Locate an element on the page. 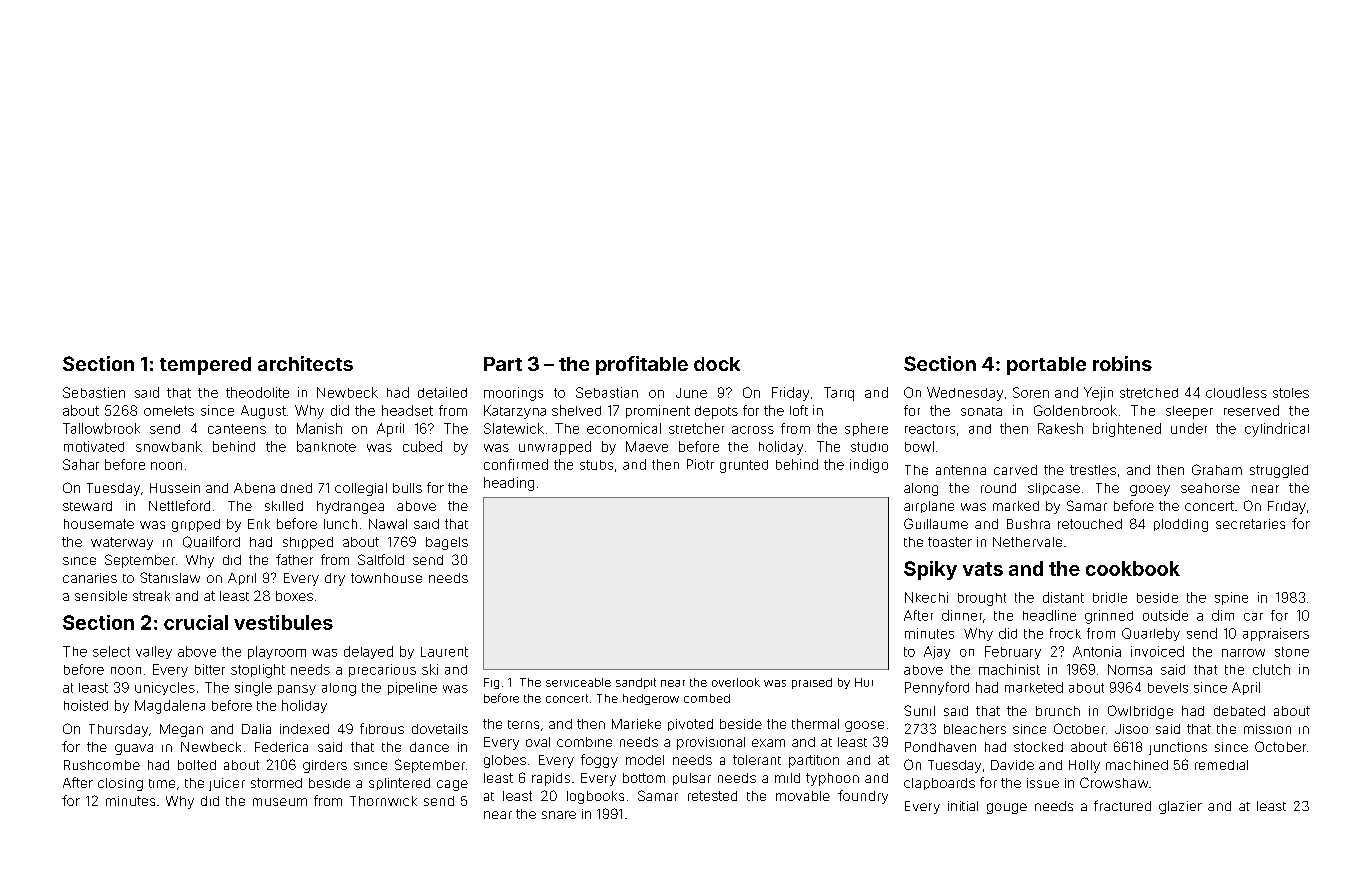 This document has height=887, width=1372. bagels is located at coordinates (447, 543).
